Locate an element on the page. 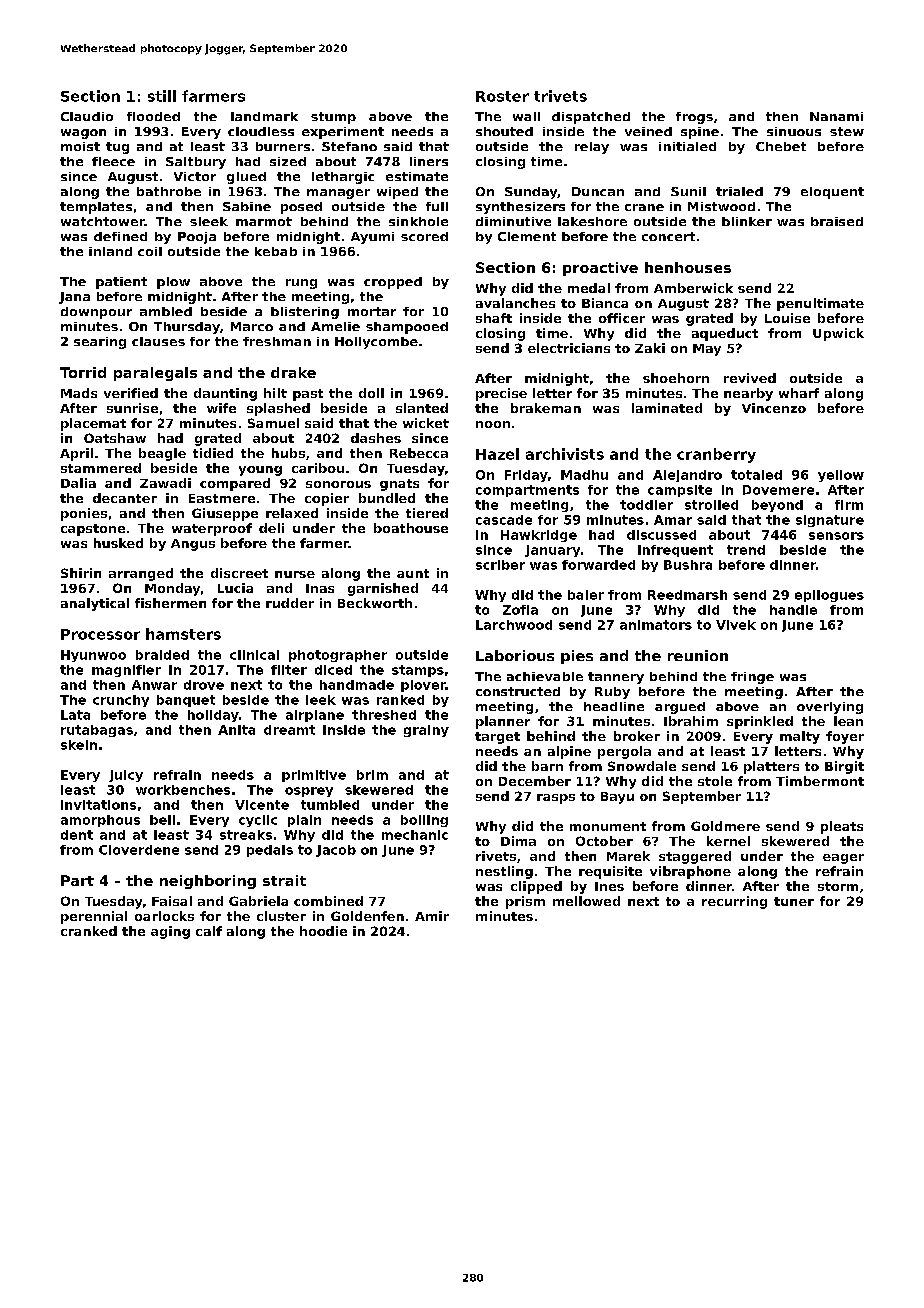 This document has width=924, height=1308. blinker is located at coordinates (747, 221).
